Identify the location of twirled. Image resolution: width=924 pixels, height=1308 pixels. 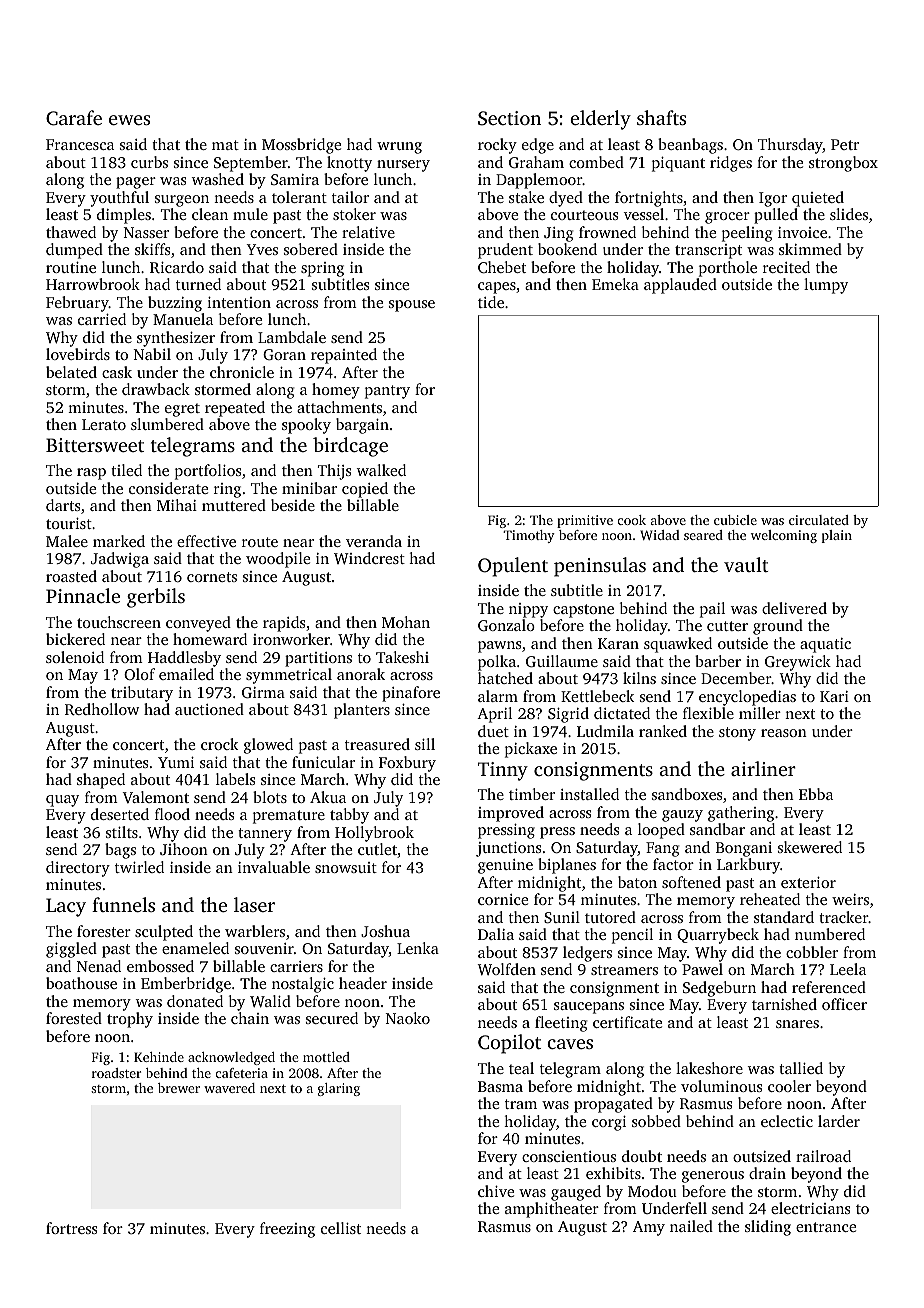
(139, 867).
